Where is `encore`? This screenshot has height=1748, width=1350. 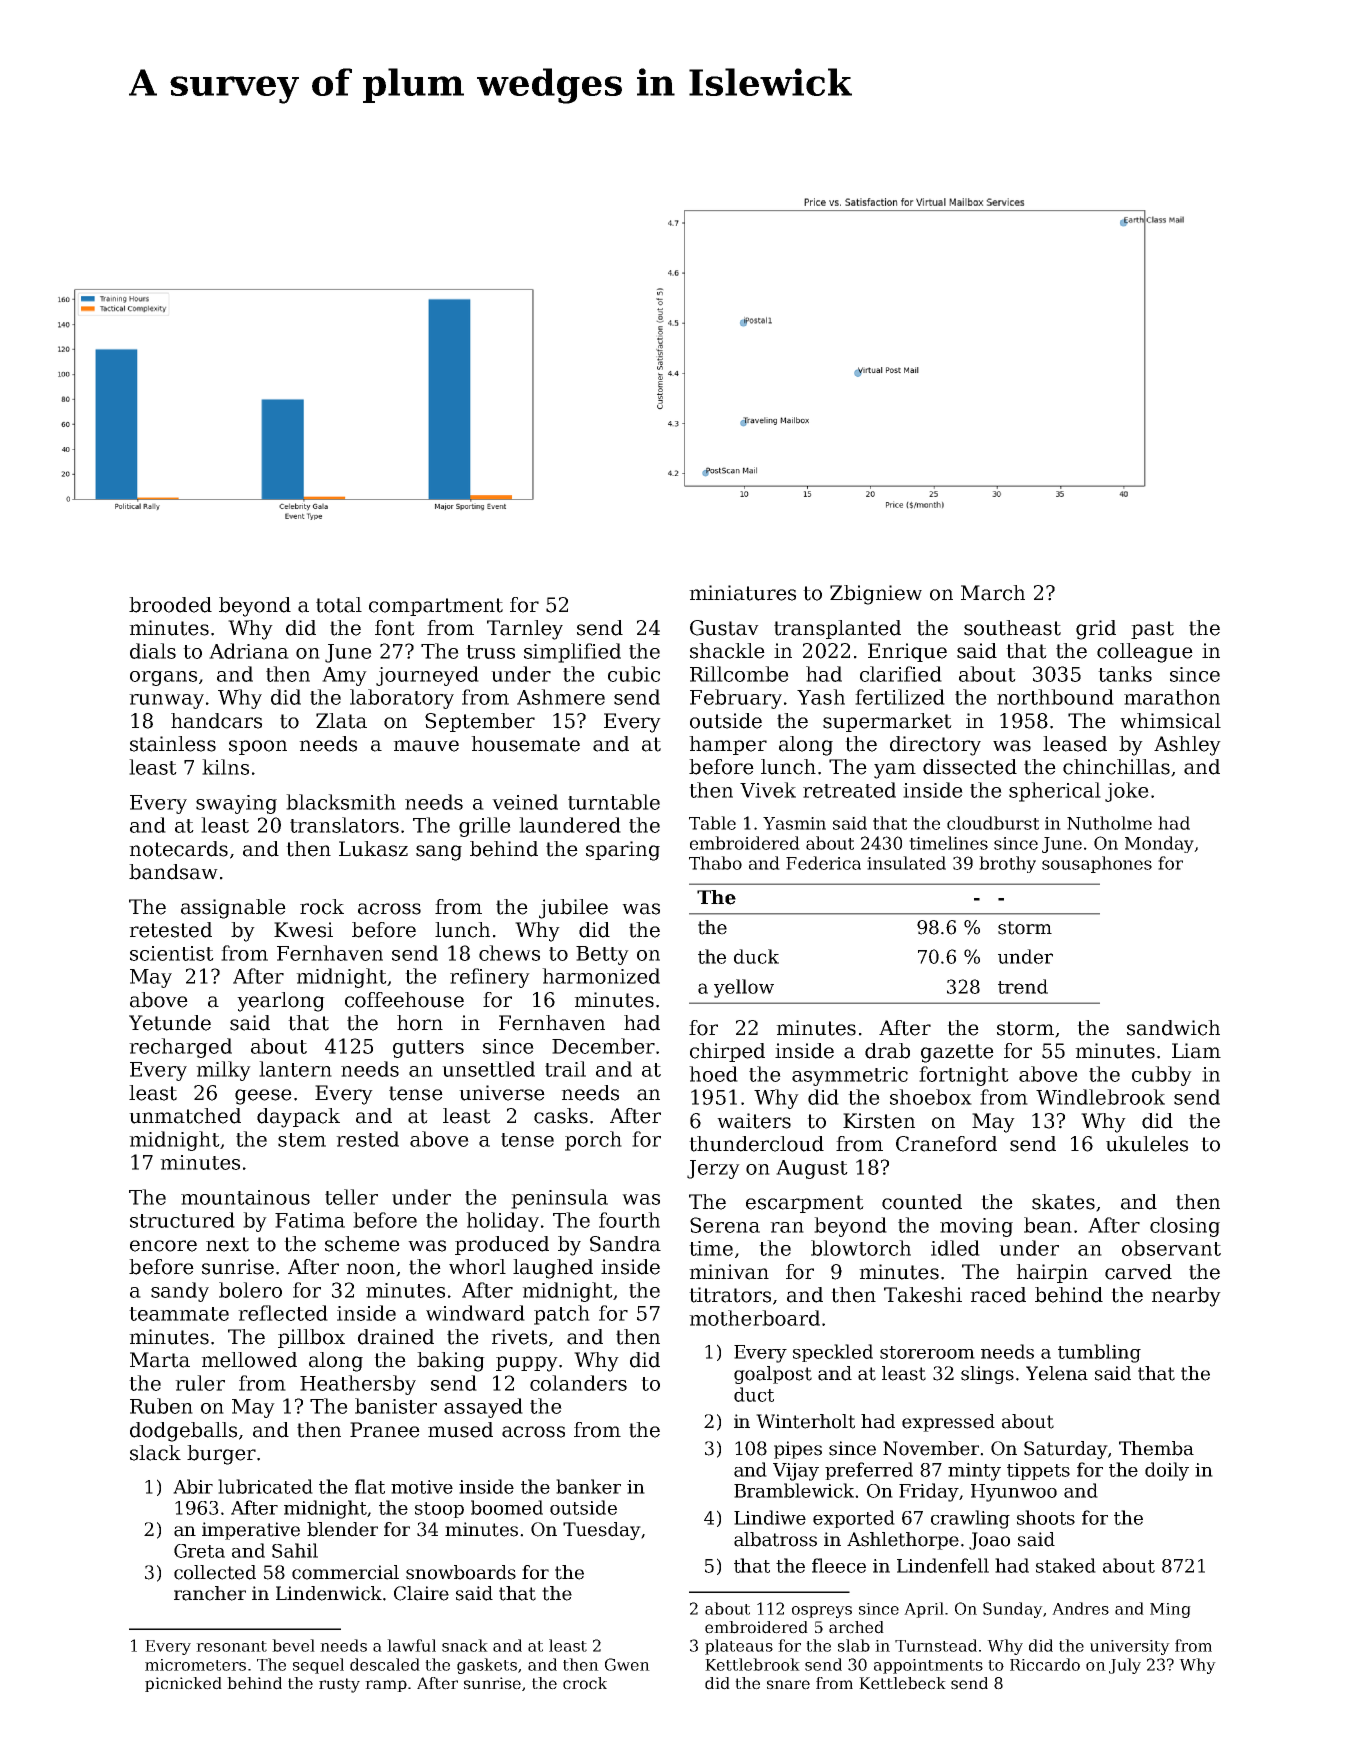 encore is located at coordinates (163, 1246).
